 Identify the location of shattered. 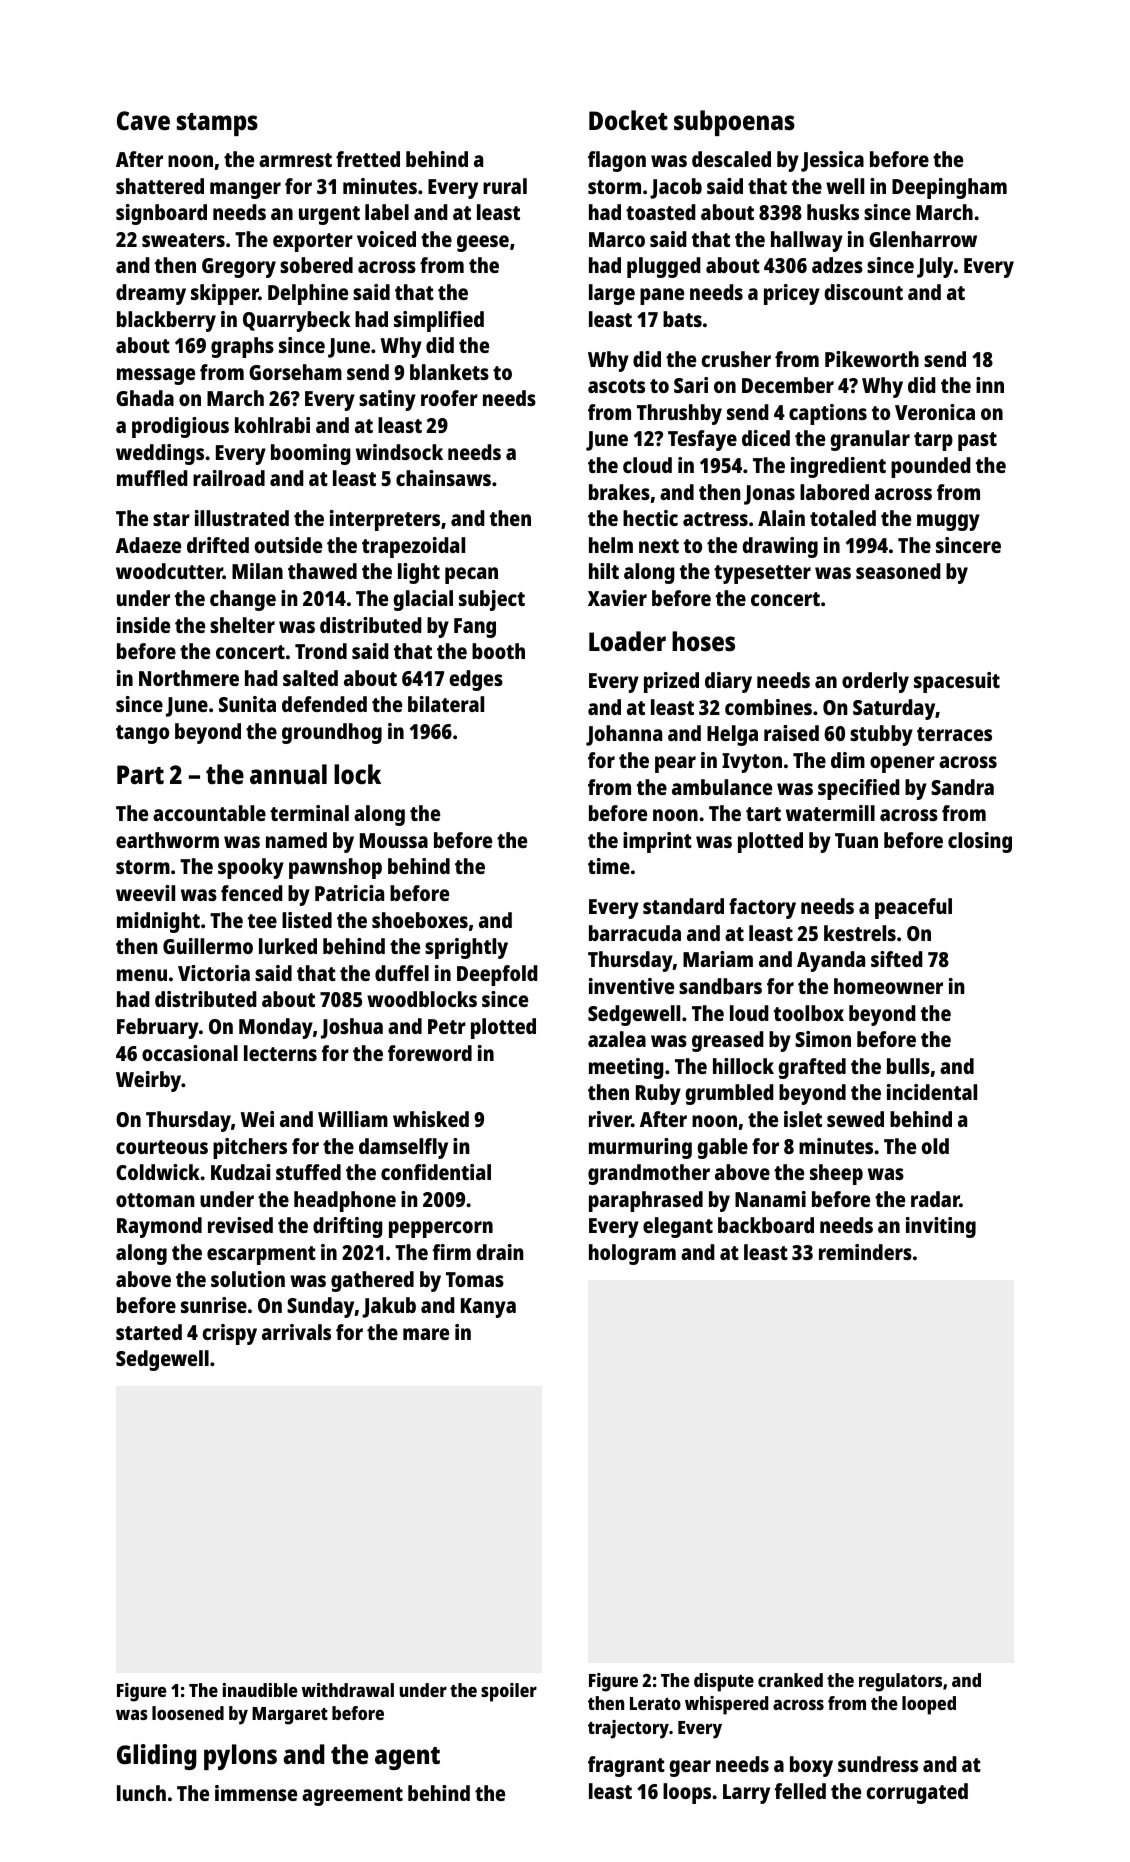
(160, 186).
